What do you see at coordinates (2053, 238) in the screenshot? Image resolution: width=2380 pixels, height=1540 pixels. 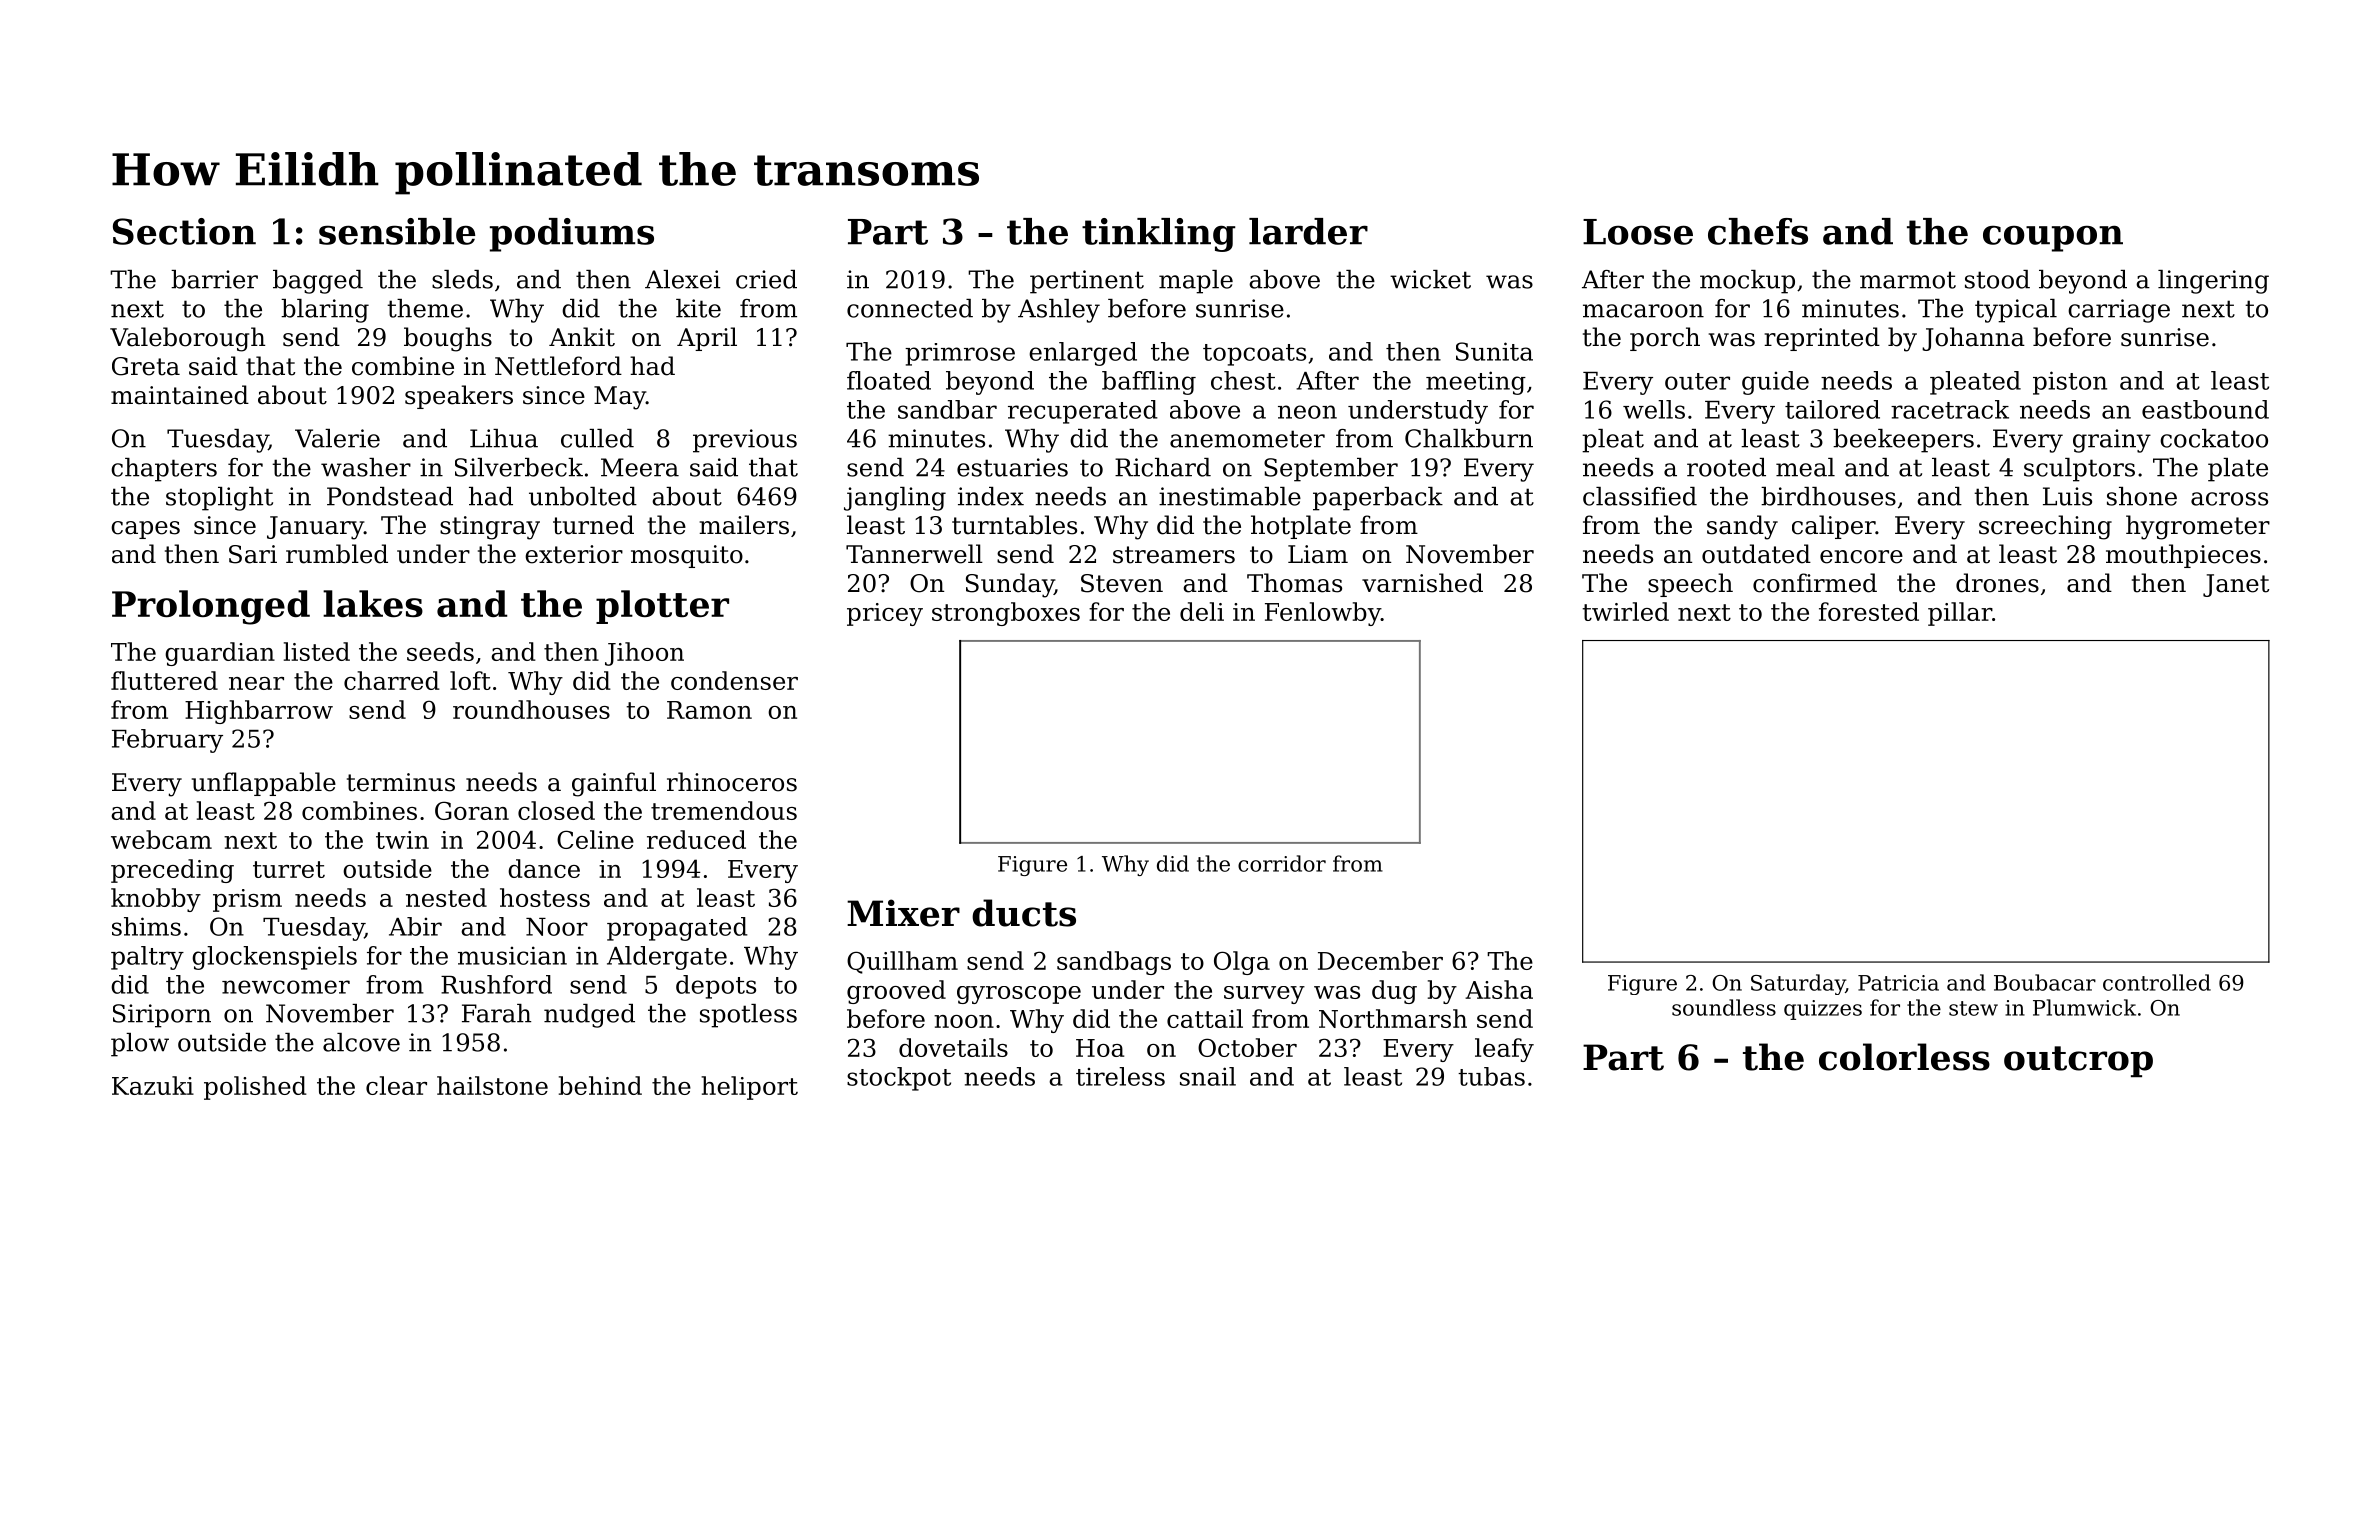 I see `coupon` at bounding box center [2053, 238].
